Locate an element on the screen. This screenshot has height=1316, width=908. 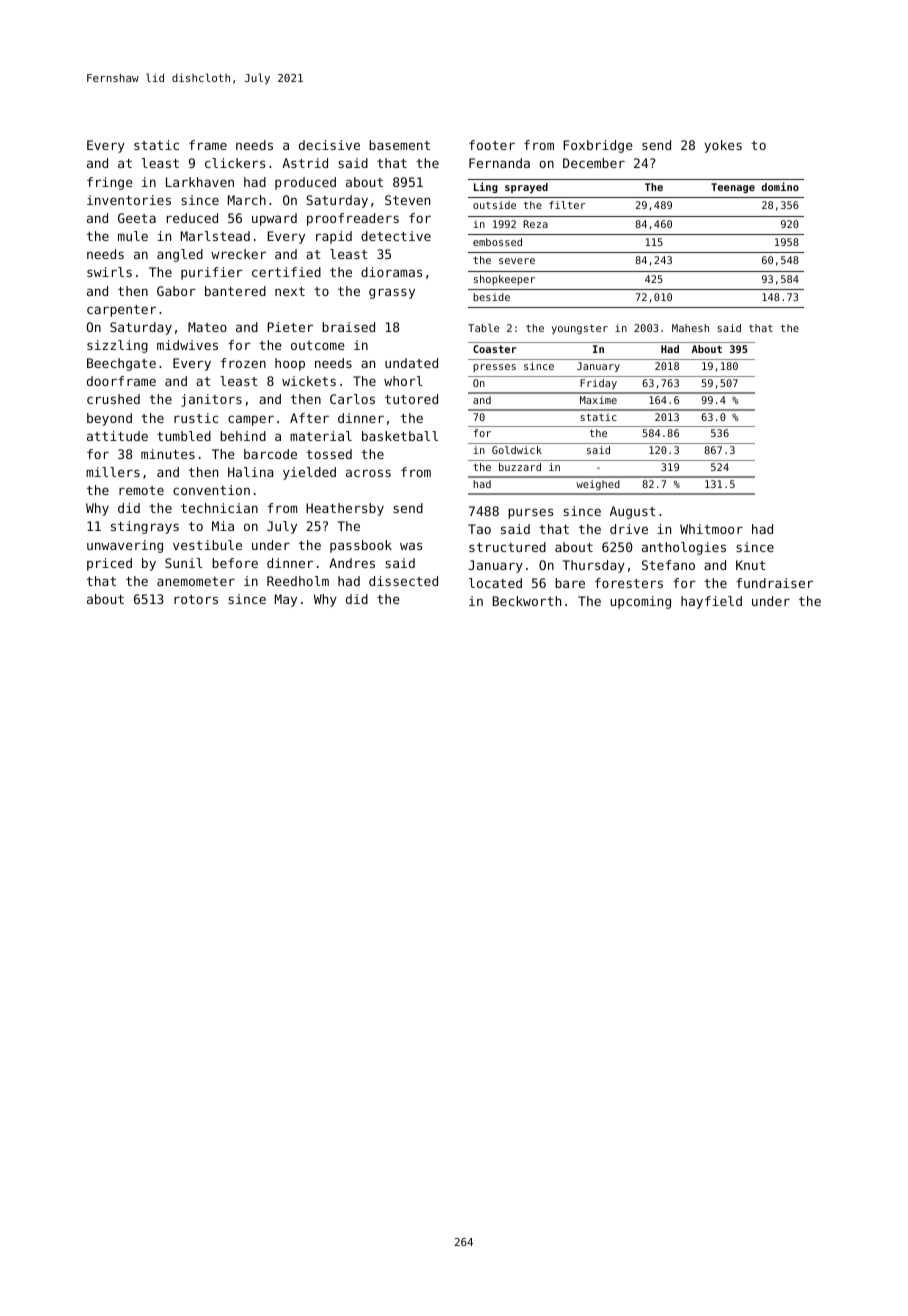
Mahesh is located at coordinates (690, 328).
